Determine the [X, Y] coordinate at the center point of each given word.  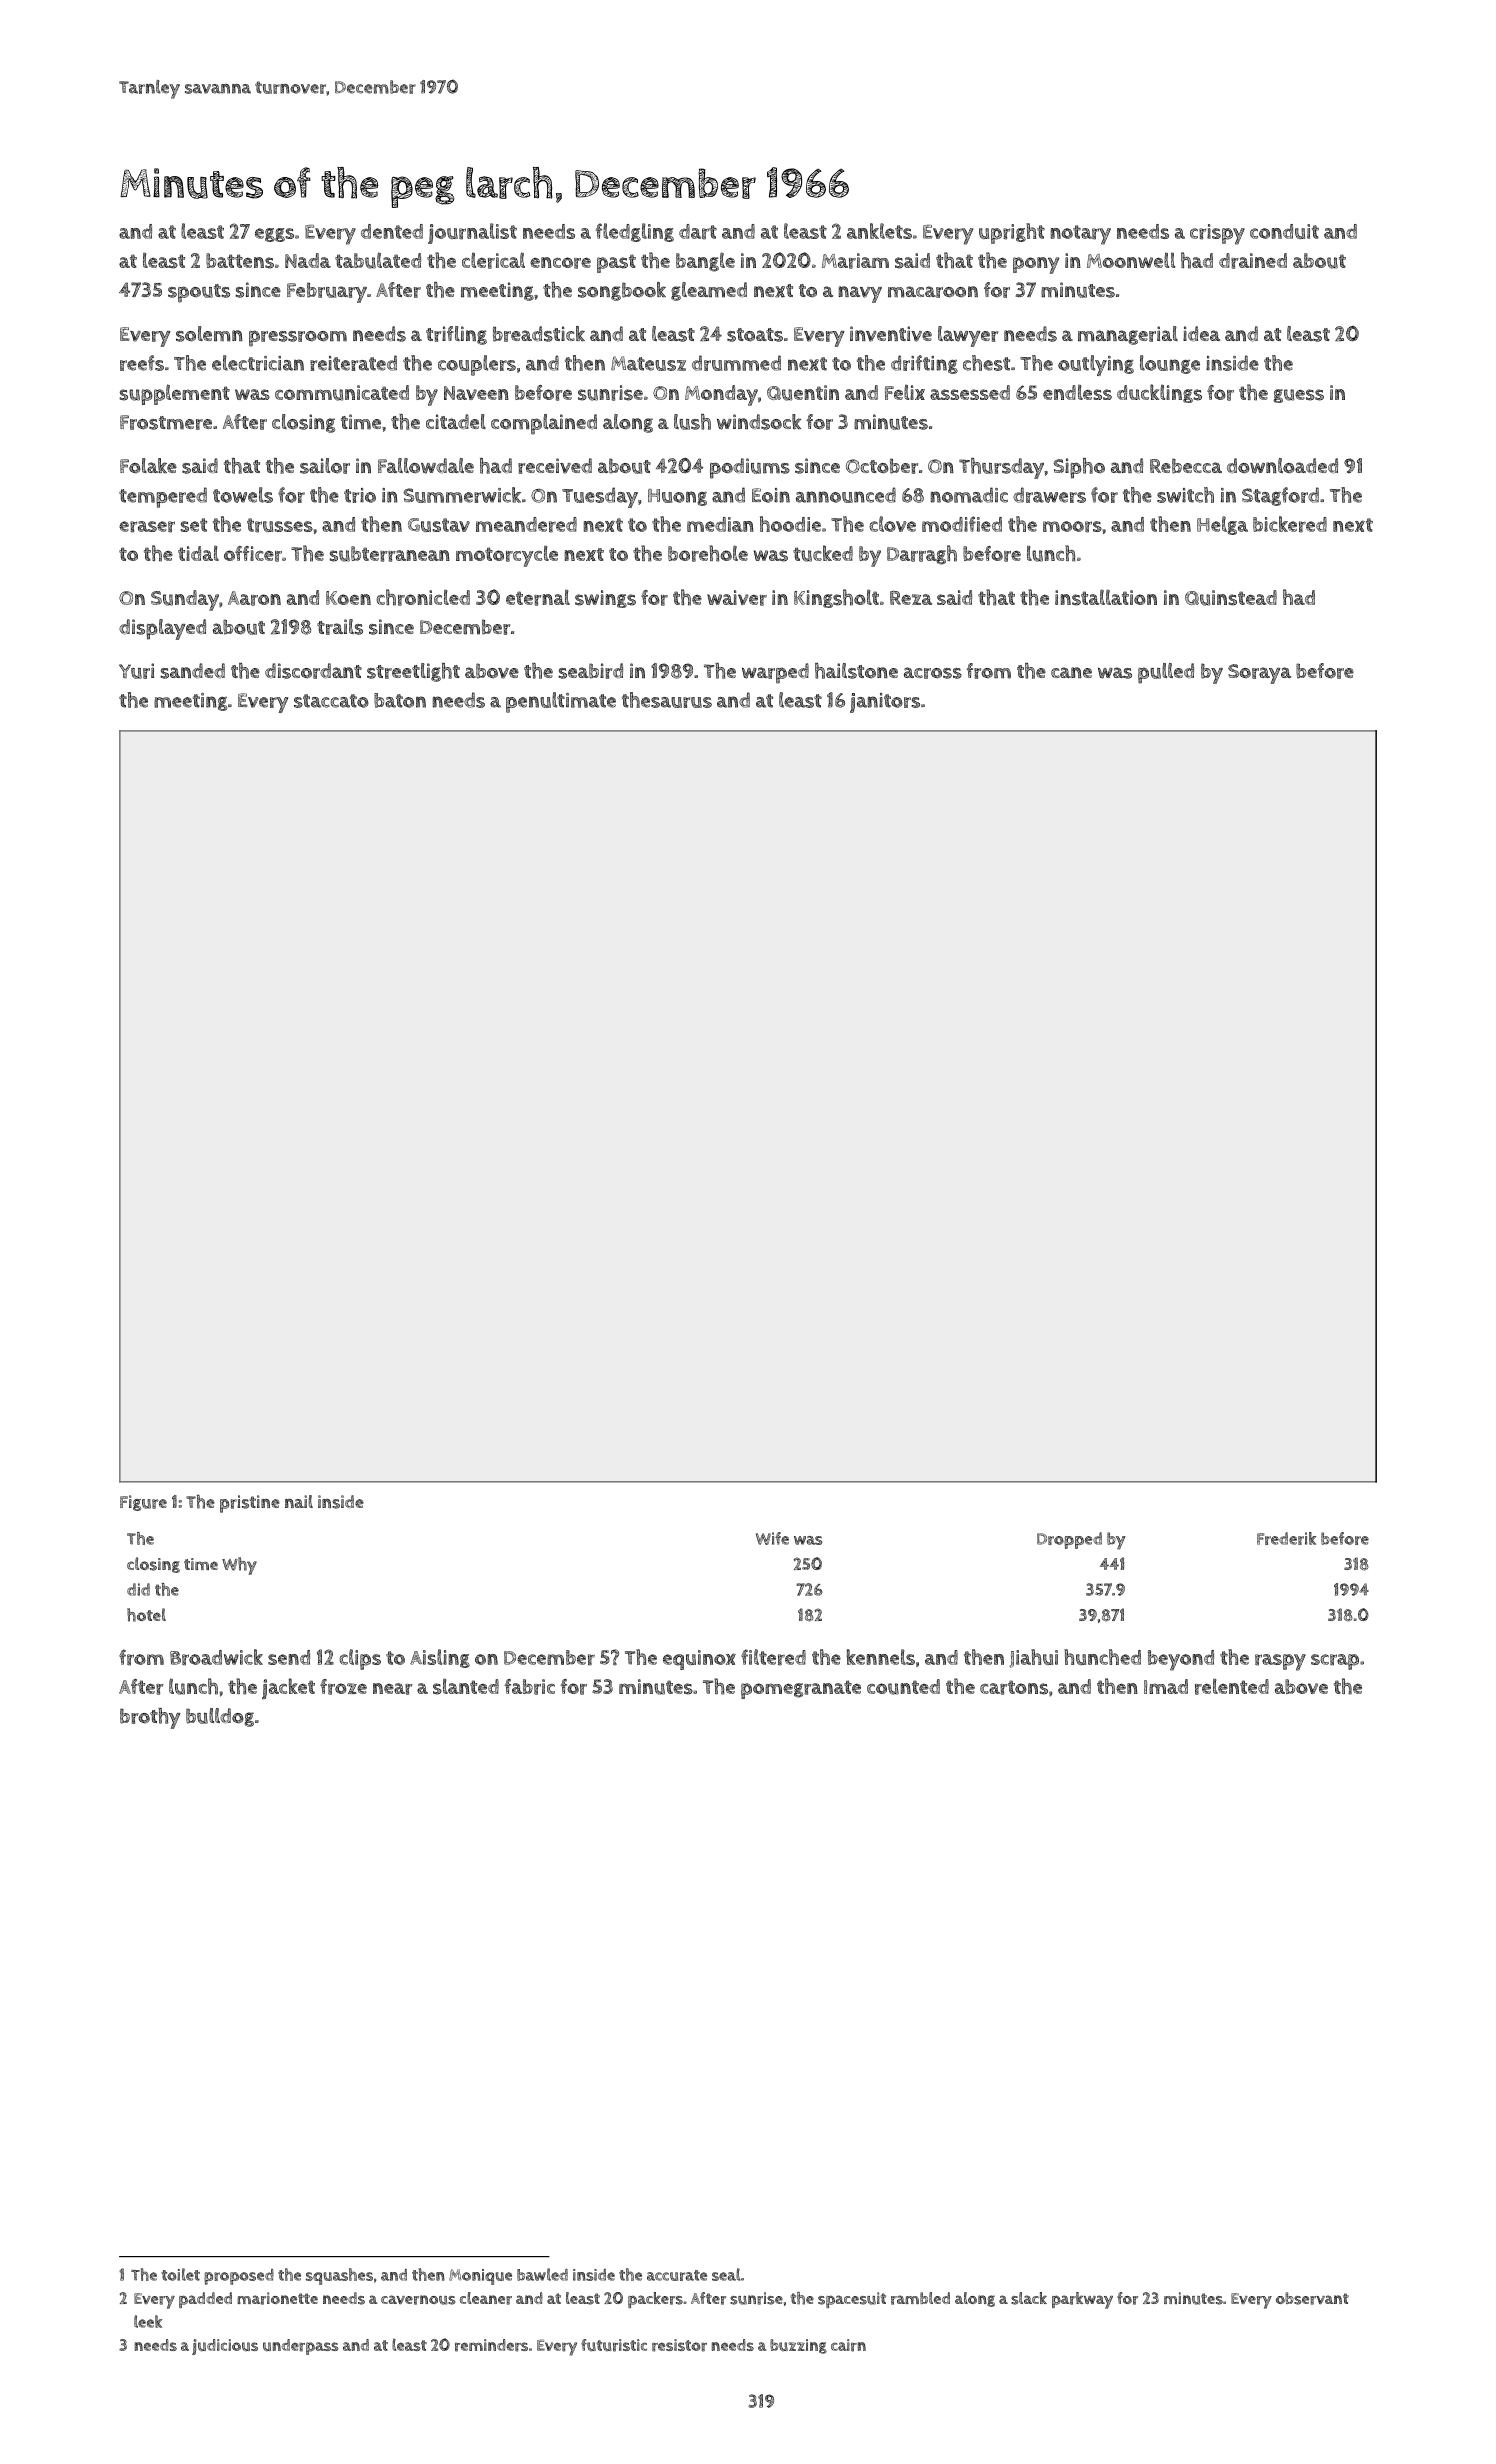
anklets [879, 231]
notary [1081, 235]
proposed [239, 2277]
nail [299, 1501]
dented [392, 231]
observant [1312, 2298]
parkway [1082, 2300]
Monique [480, 2277]
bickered [1290, 524]
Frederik [1286, 1538]
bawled [542, 2274]
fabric [529, 1687]
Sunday [185, 600]
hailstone [856, 671]
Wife [772, 1538]
